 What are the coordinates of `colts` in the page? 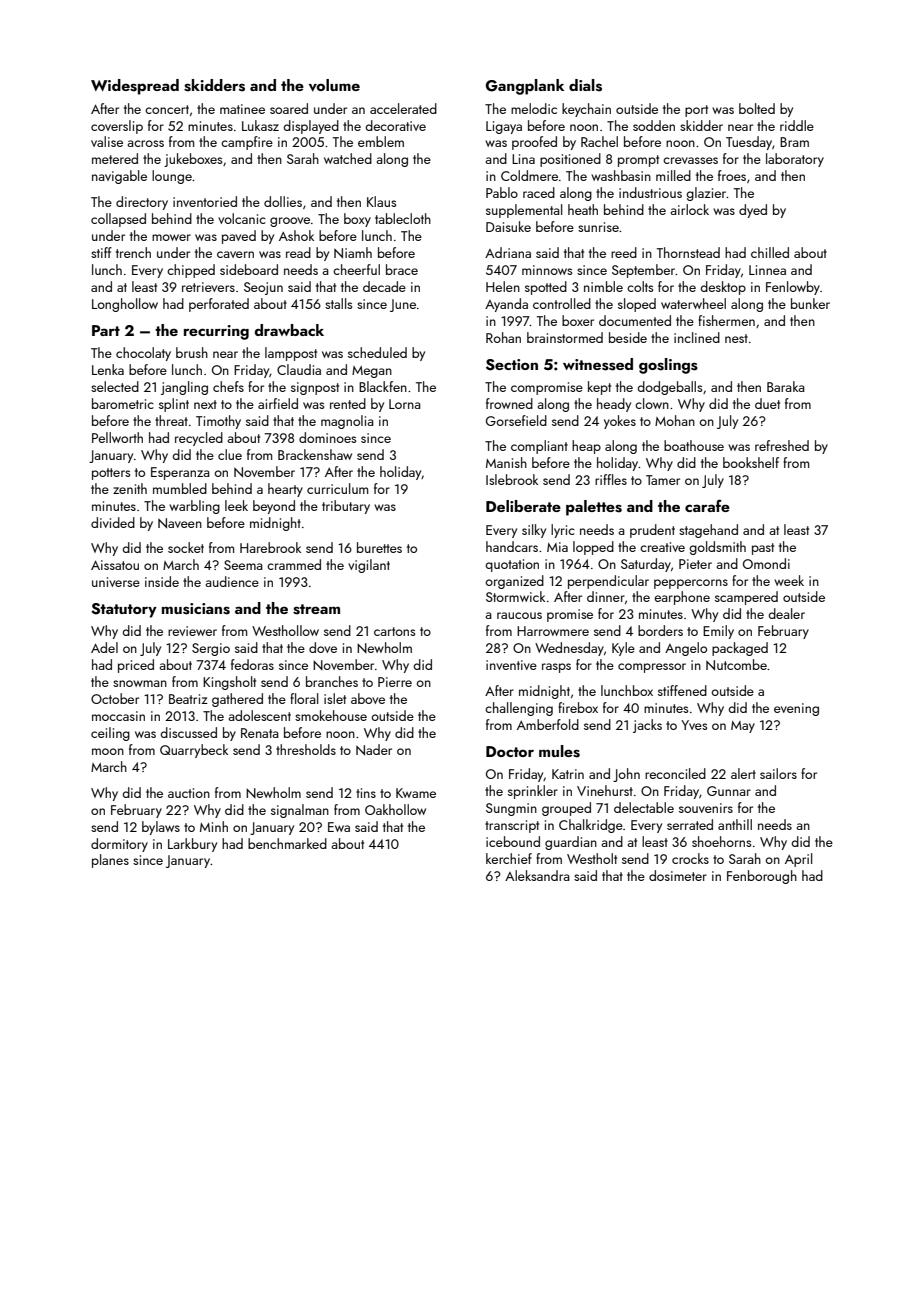 It's located at (640, 286).
